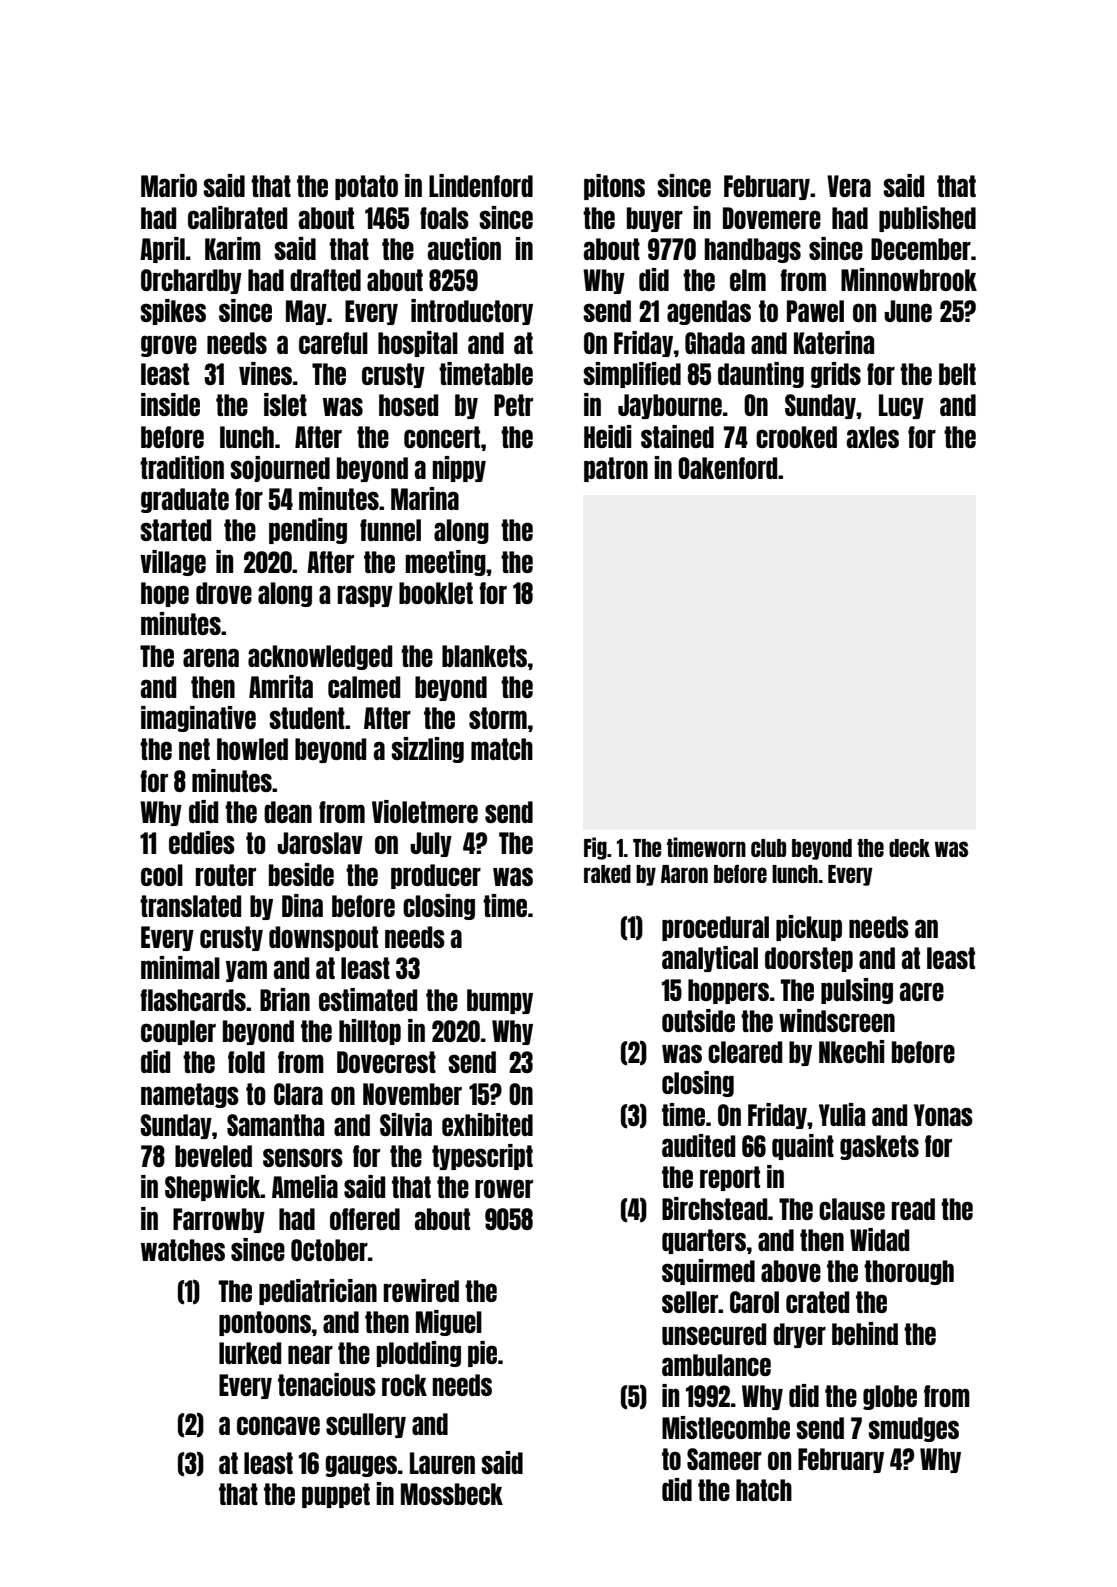 Image resolution: width=1117 pixels, height=1587 pixels. Describe the element at coordinates (873, 437) in the document. I see `axles` at that location.
